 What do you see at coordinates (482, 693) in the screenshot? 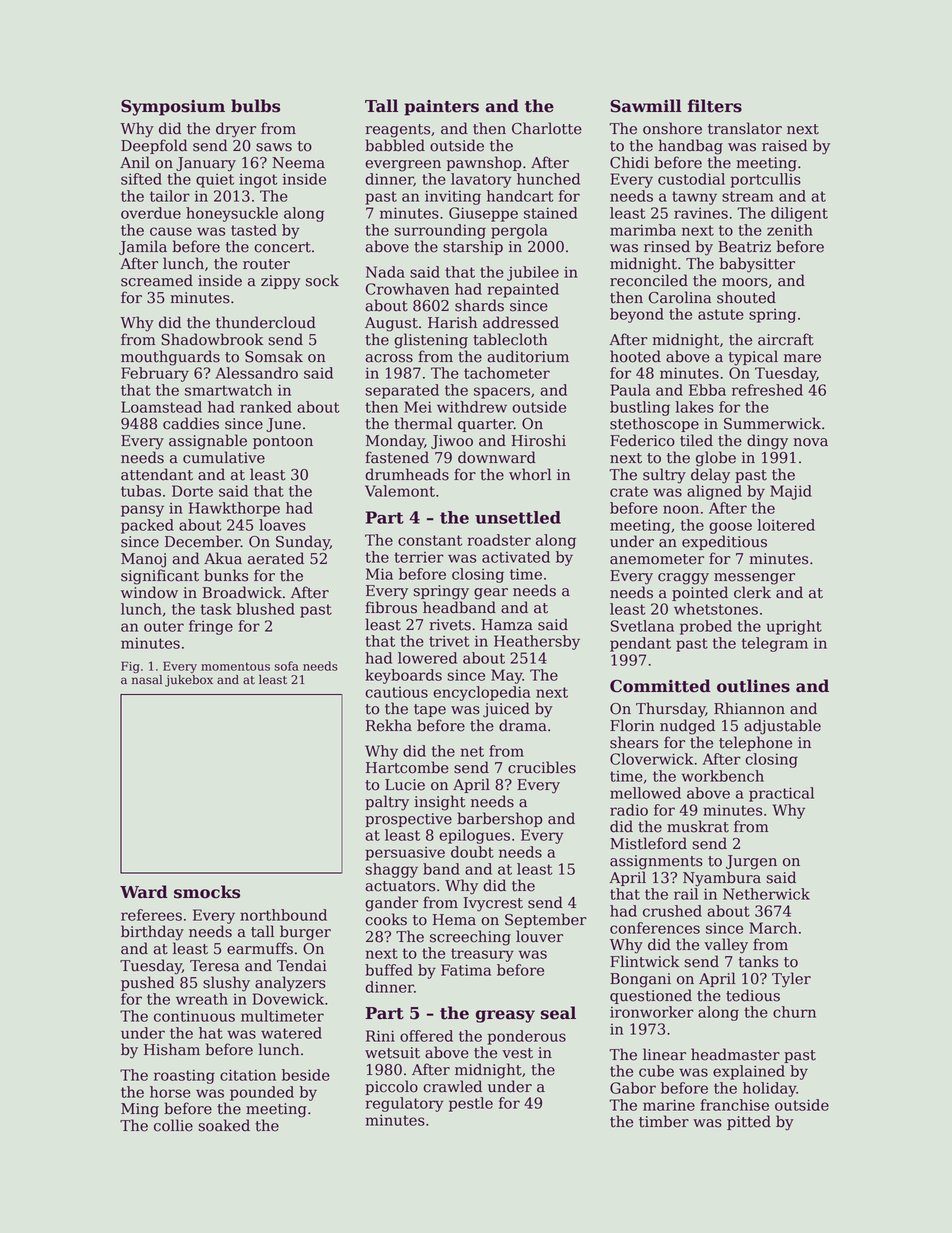
I see `encyclopedia` at bounding box center [482, 693].
